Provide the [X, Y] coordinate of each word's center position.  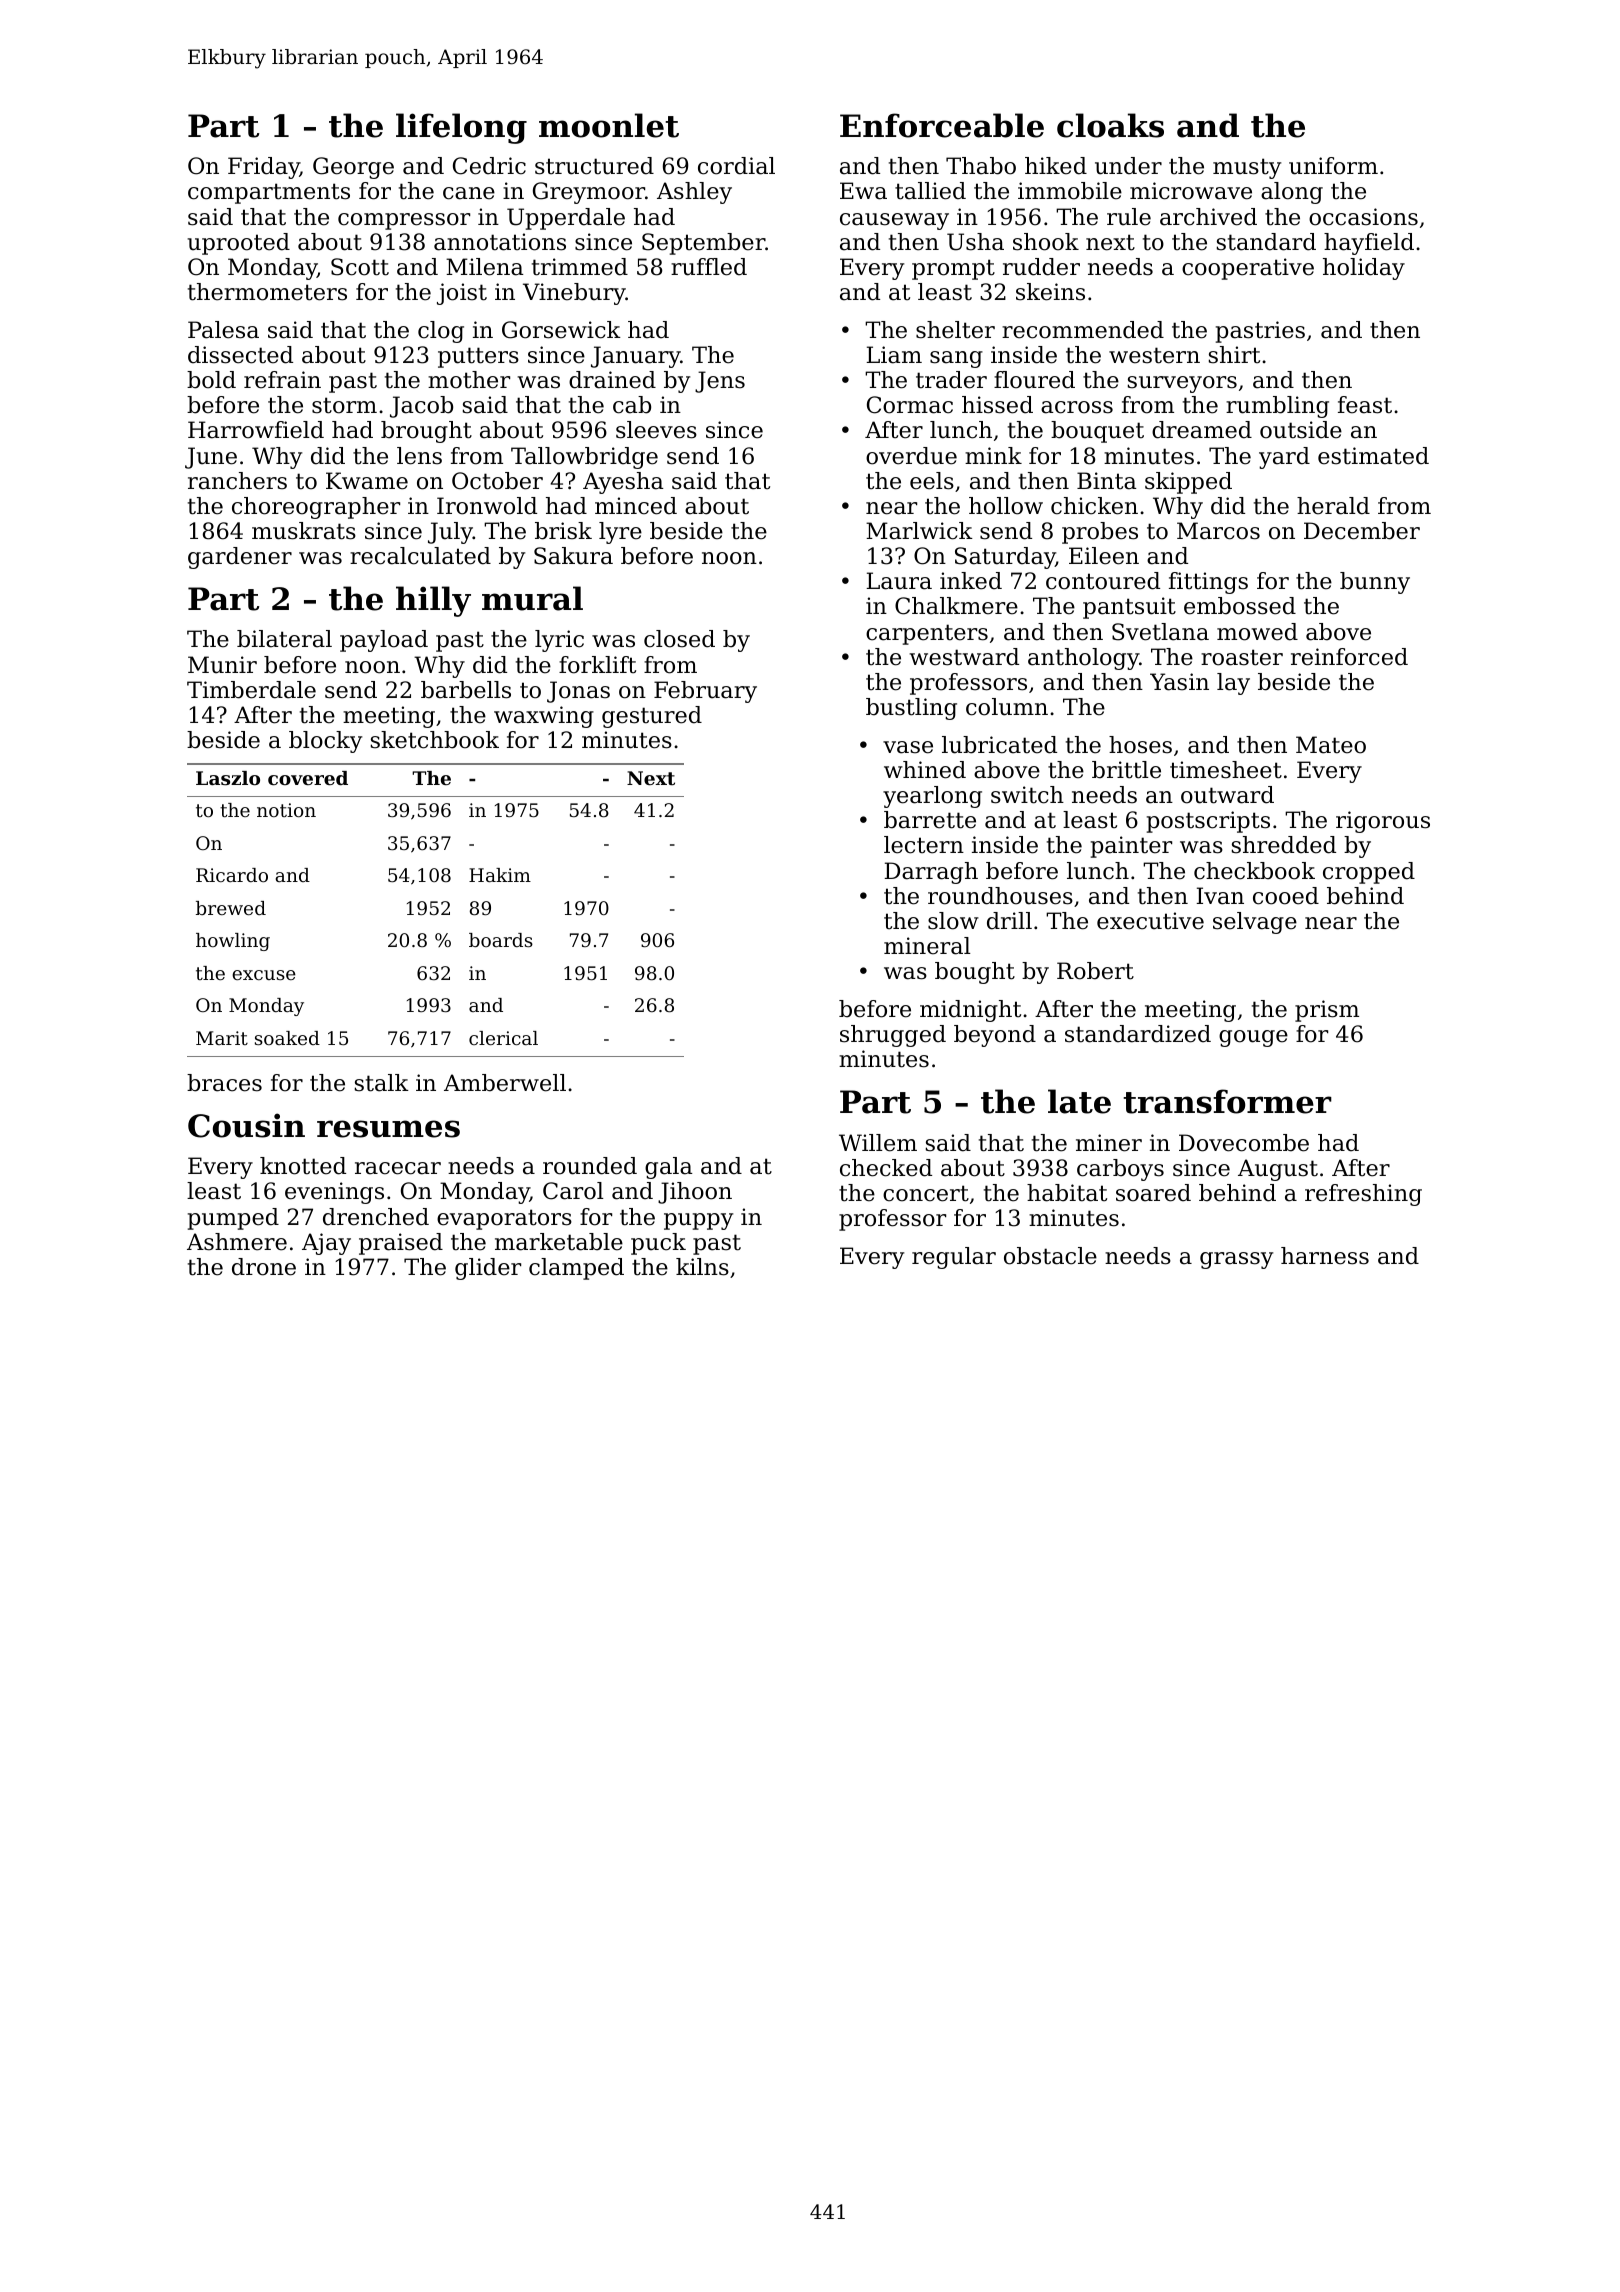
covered [308, 778]
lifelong [461, 128]
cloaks [1110, 125]
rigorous [1383, 822]
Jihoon [695, 1193]
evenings [334, 1193]
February [705, 692]
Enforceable [942, 125]
